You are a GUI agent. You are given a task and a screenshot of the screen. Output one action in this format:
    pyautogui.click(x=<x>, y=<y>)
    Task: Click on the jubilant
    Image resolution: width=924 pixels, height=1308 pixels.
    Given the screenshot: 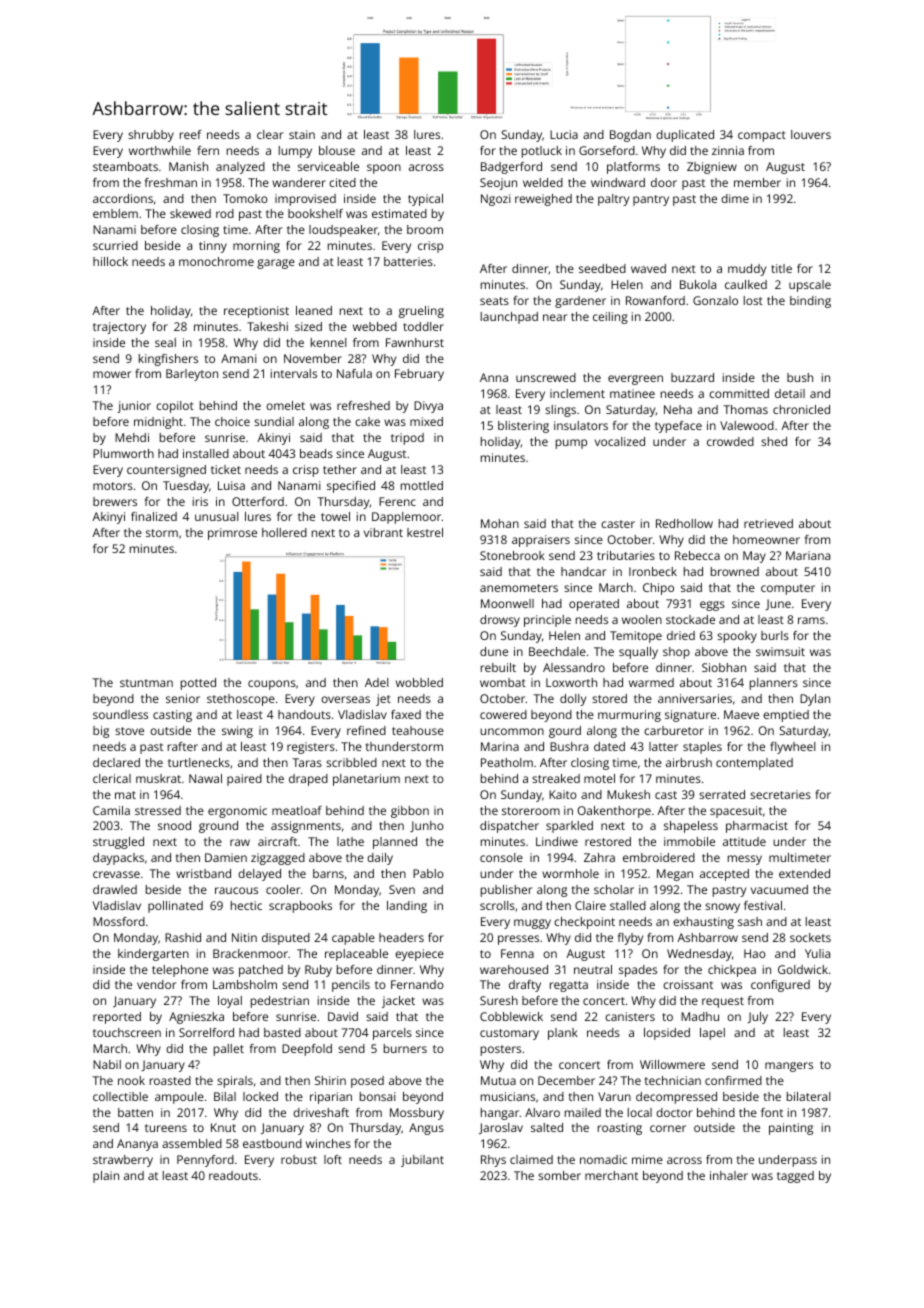 What is the action you would take?
    pyautogui.click(x=422, y=1161)
